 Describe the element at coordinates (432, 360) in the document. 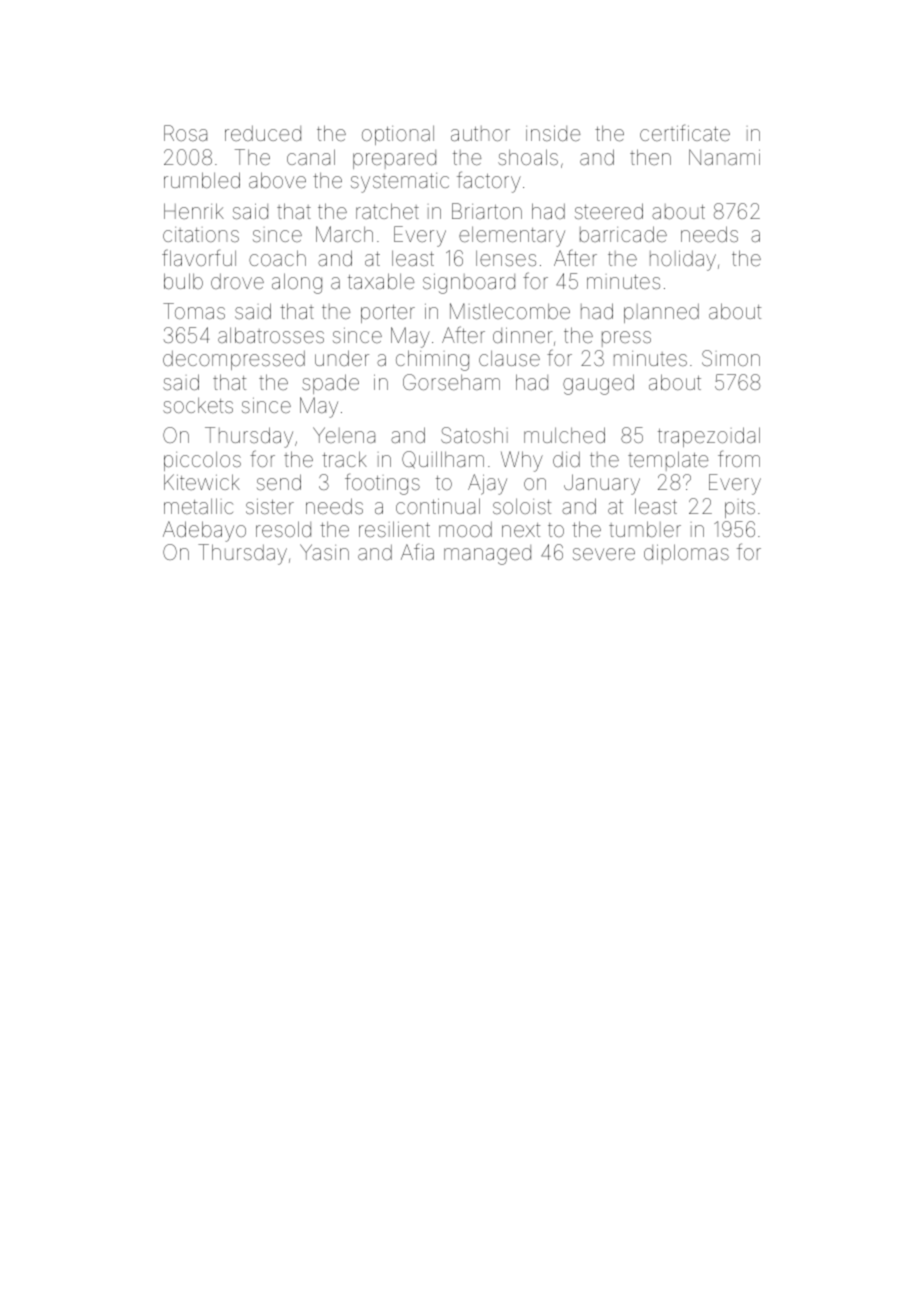

I see `chiming` at that location.
